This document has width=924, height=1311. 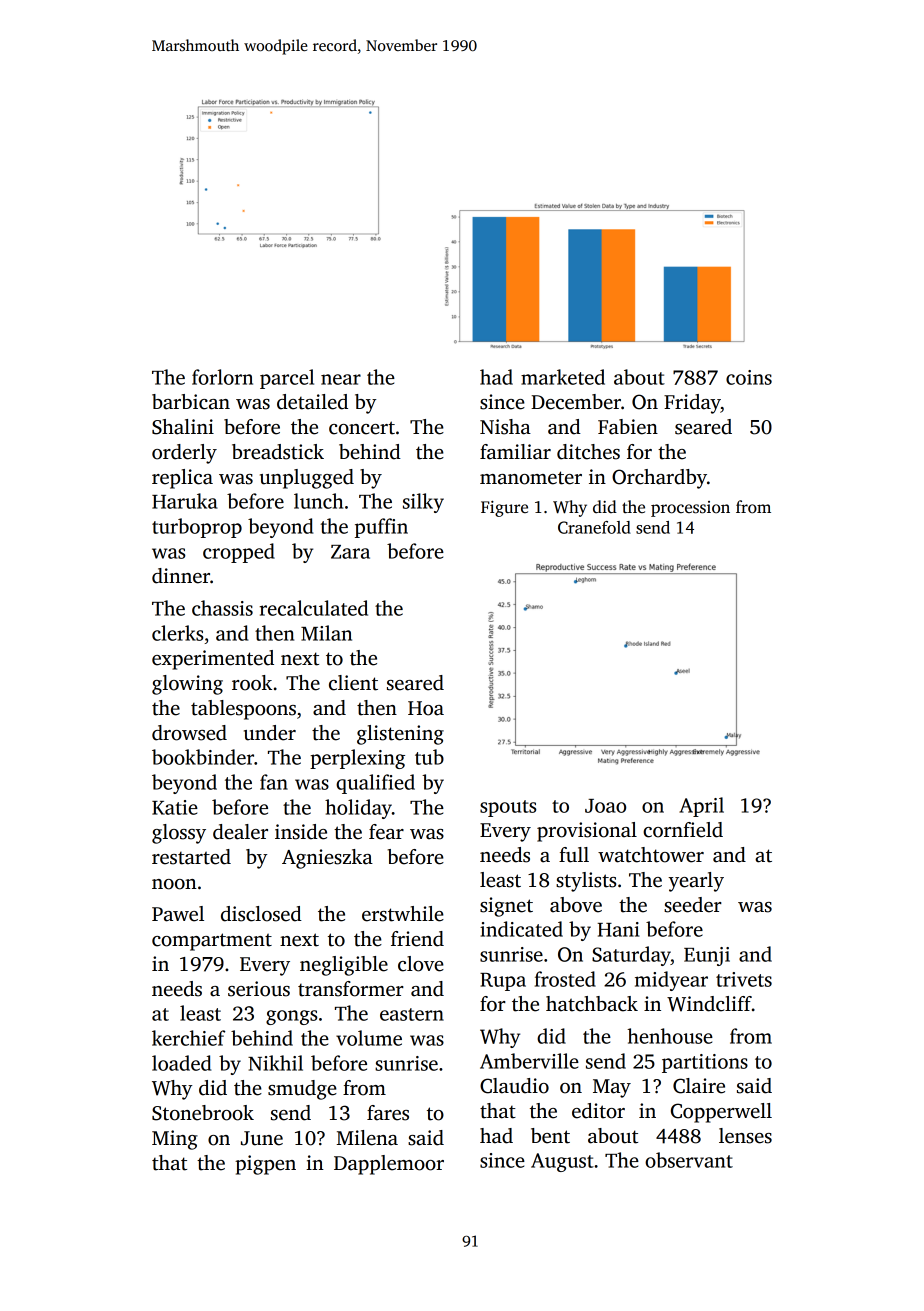 What do you see at coordinates (243, 710) in the document?
I see `tablespoons` at bounding box center [243, 710].
